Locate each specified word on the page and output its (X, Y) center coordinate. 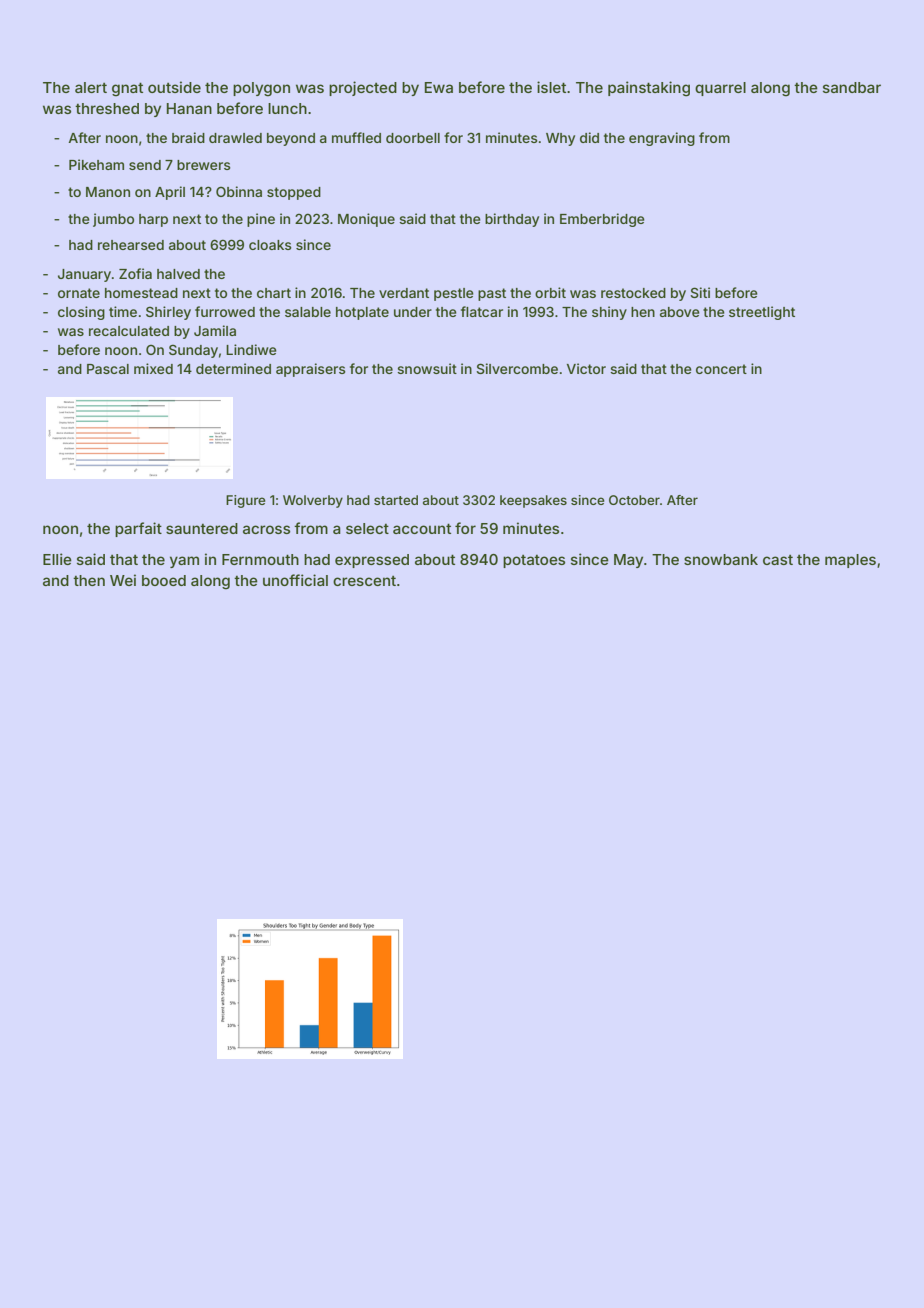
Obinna (239, 191)
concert (721, 369)
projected (363, 88)
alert (91, 87)
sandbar (852, 87)
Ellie (57, 559)
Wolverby (313, 501)
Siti (700, 292)
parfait (138, 529)
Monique (366, 220)
